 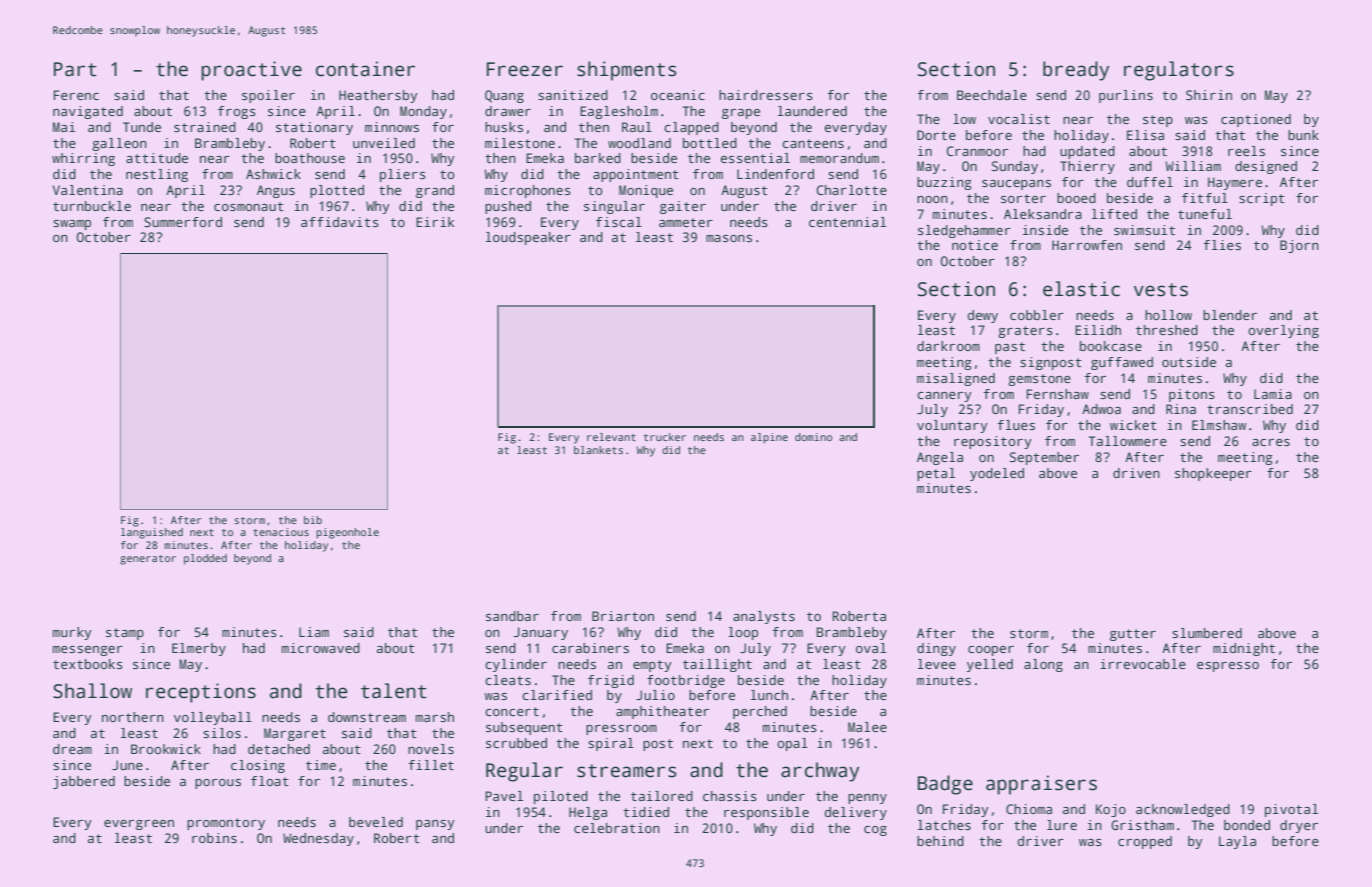 I want to click on loop, so click(x=743, y=633).
